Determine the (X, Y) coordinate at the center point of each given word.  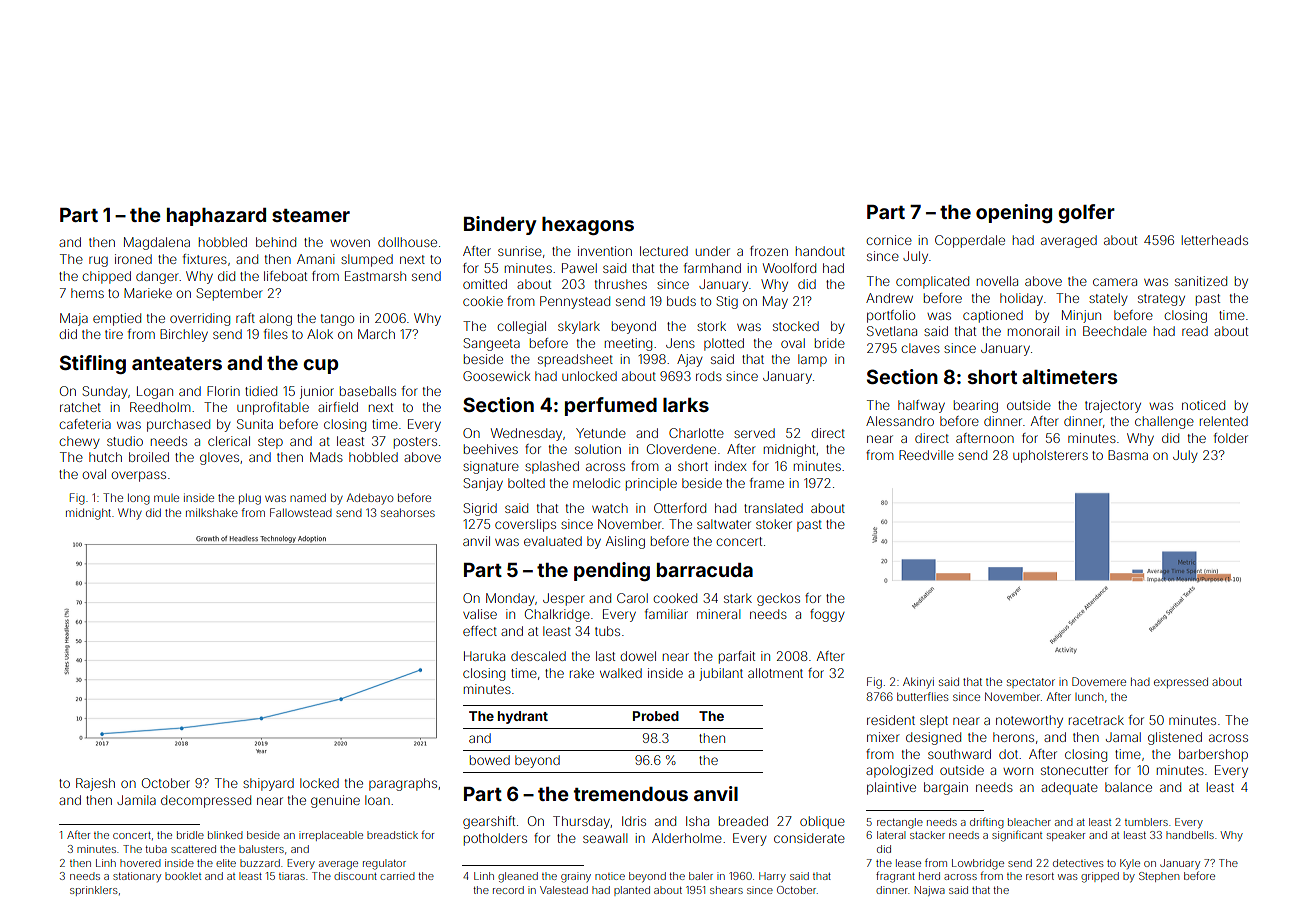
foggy (827, 615)
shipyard (268, 784)
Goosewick (496, 376)
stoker (774, 524)
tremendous (631, 794)
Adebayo (370, 499)
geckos (778, 599)
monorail (1033, 331)
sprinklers (94, 891)
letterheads (1215, 240)
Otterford (680, 508)
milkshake (212, 512)
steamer (311, 215)
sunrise (520, 251)
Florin (223, 391)
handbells (1190, 835)
